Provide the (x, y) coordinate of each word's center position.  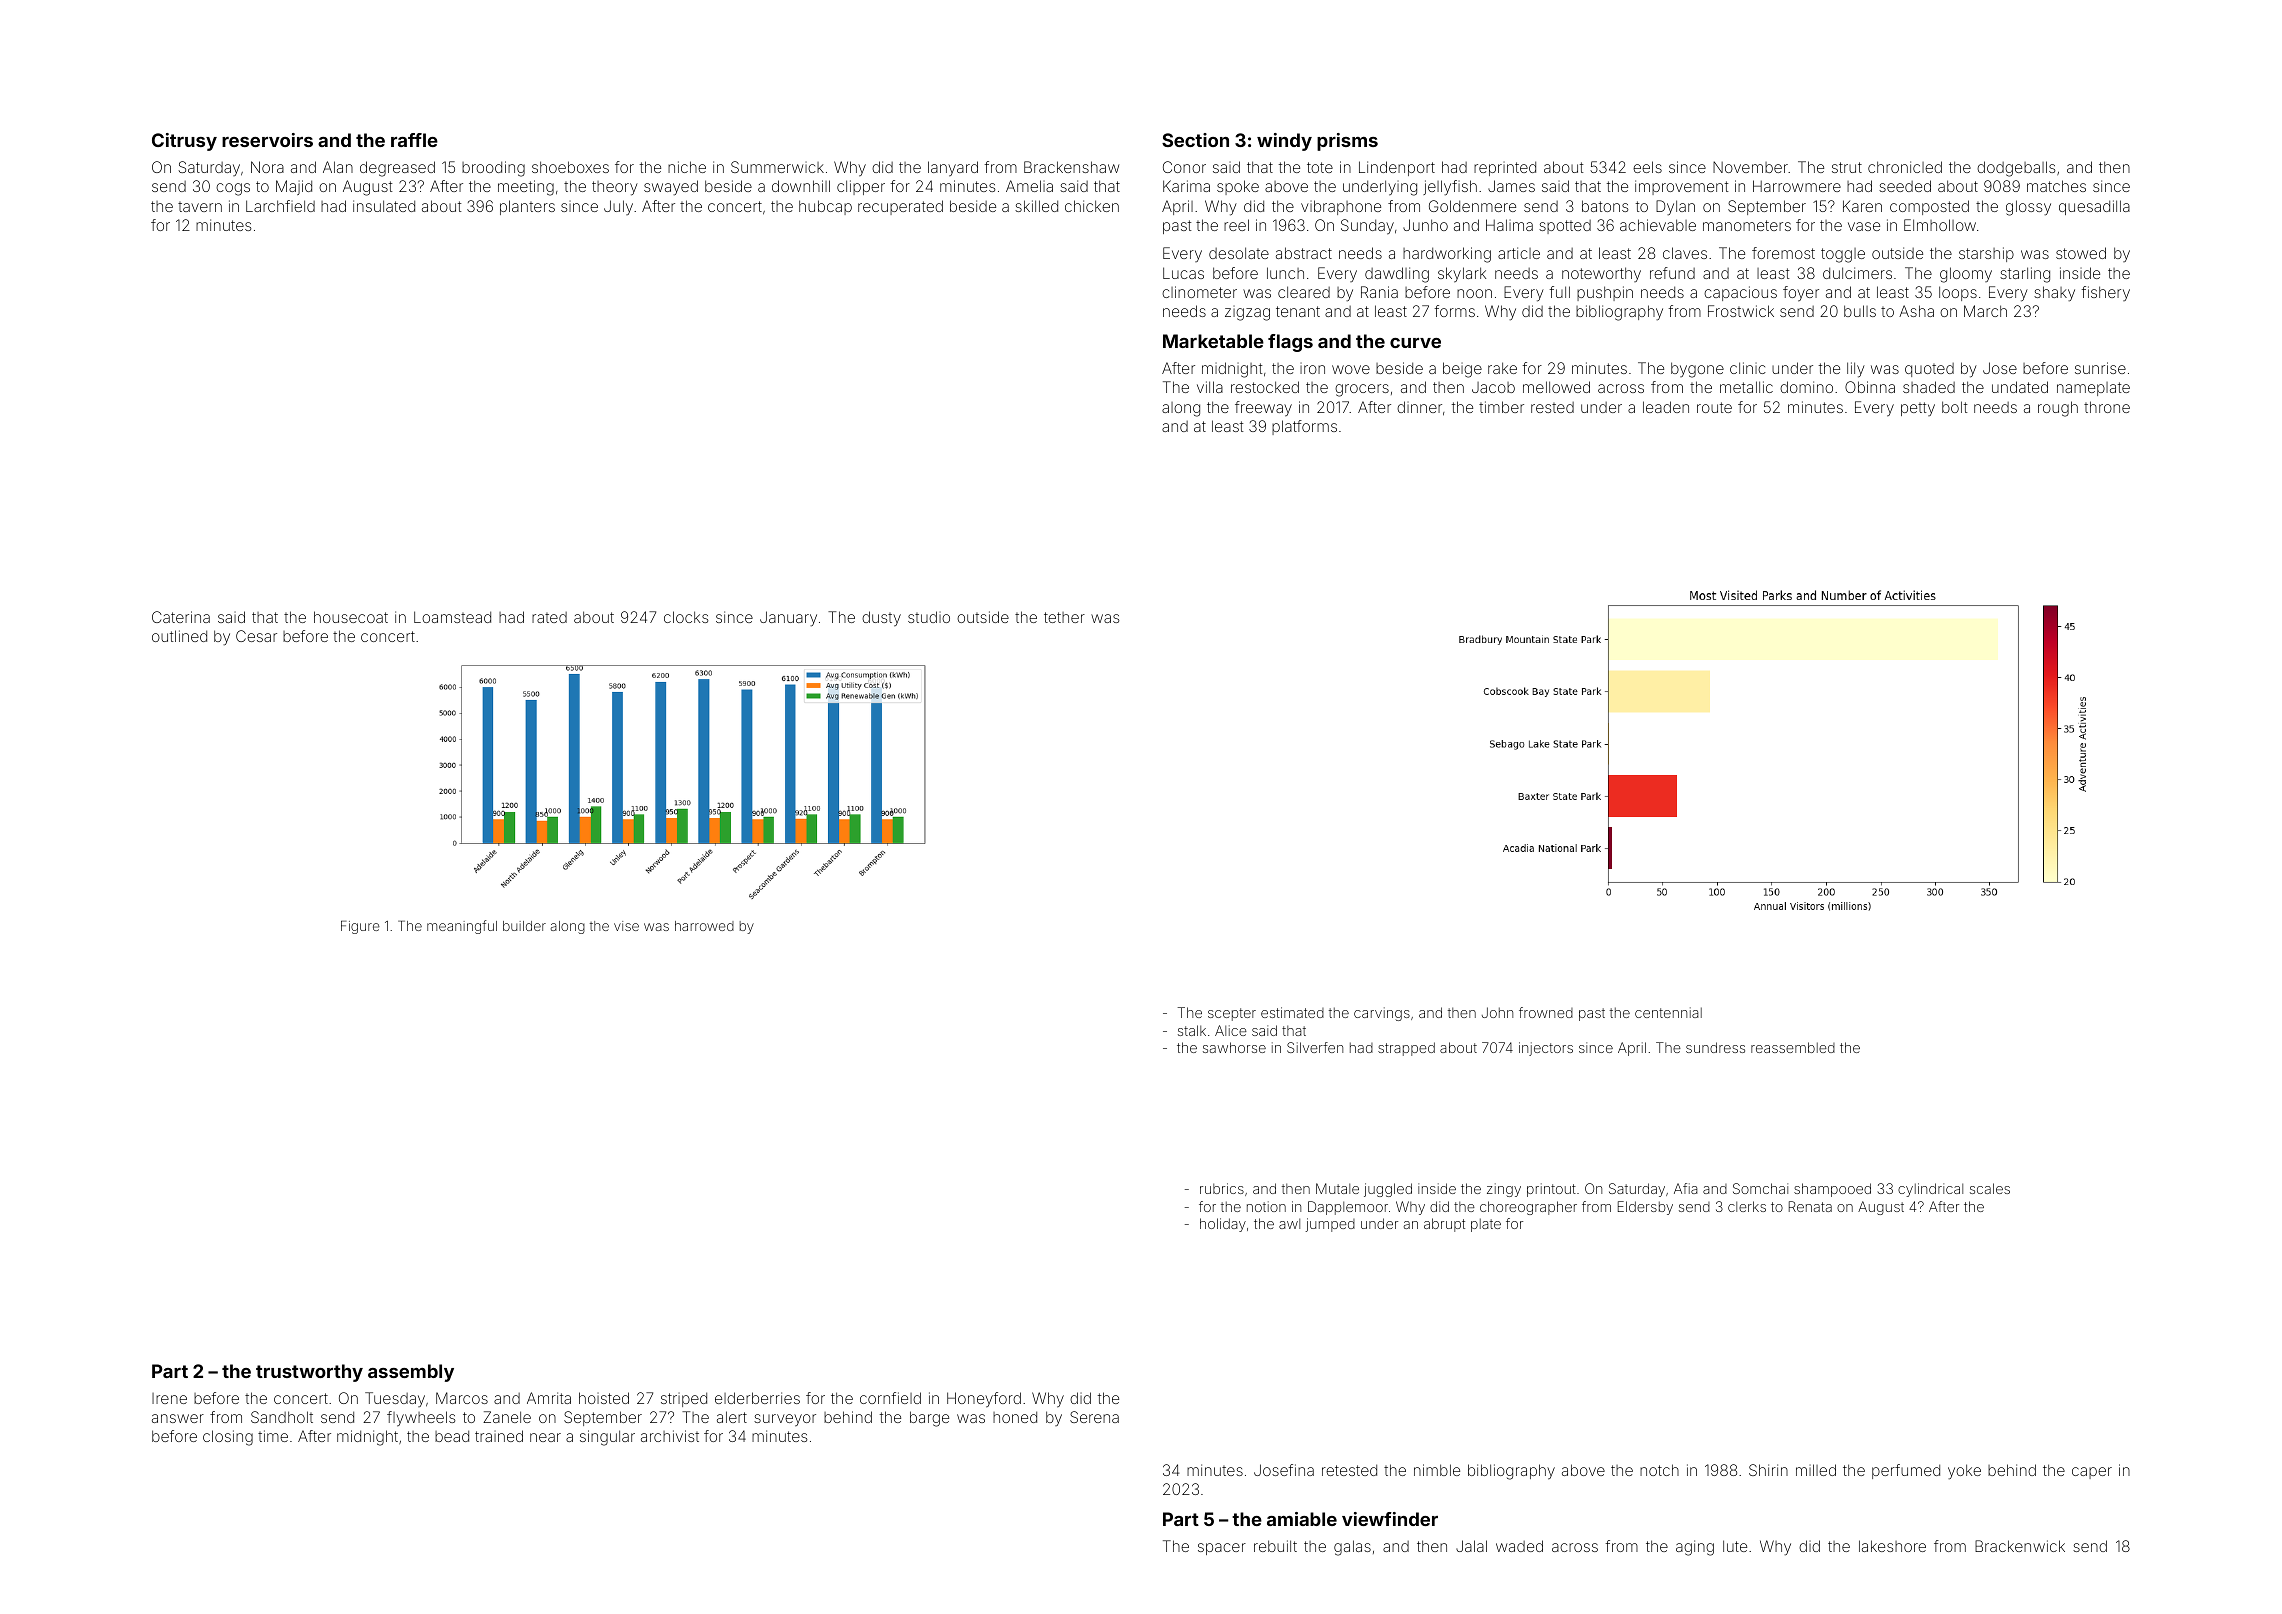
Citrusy (184, 142)
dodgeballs (2016, 169)
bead (452, 1436)
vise (626, 926)
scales (1990, 1188)
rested (1552, 407)
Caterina (181, 617)
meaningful (462, 927)
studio (929, 617)
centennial (1668, 1012)
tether (1064, 617)
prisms (1347, 142)
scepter (1232, 1014)
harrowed (704, 926)
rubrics (1222, 1188)
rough (2058, 409)
